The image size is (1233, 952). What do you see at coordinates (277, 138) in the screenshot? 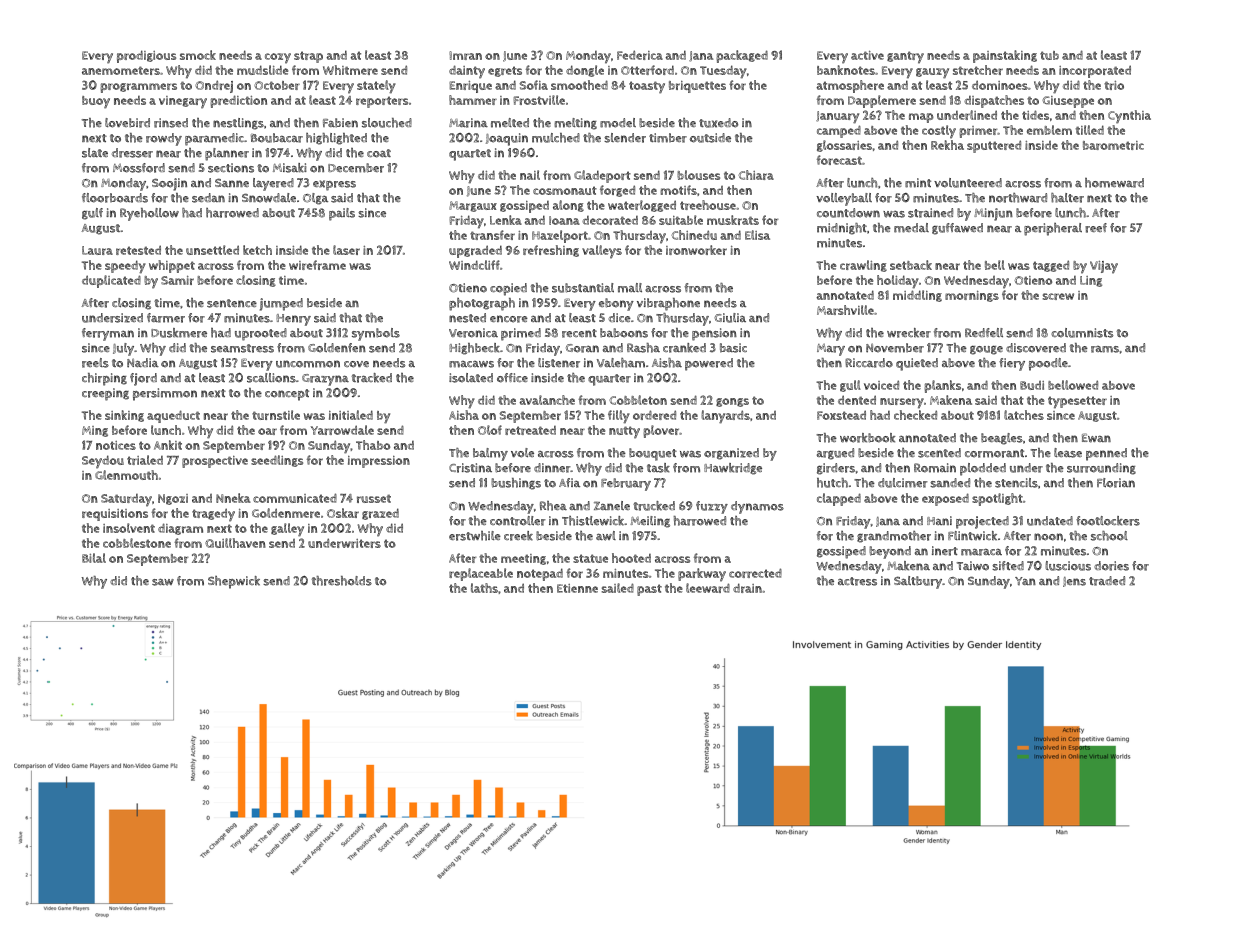
I see `Boubacar` at bounding box center [277, 138].
